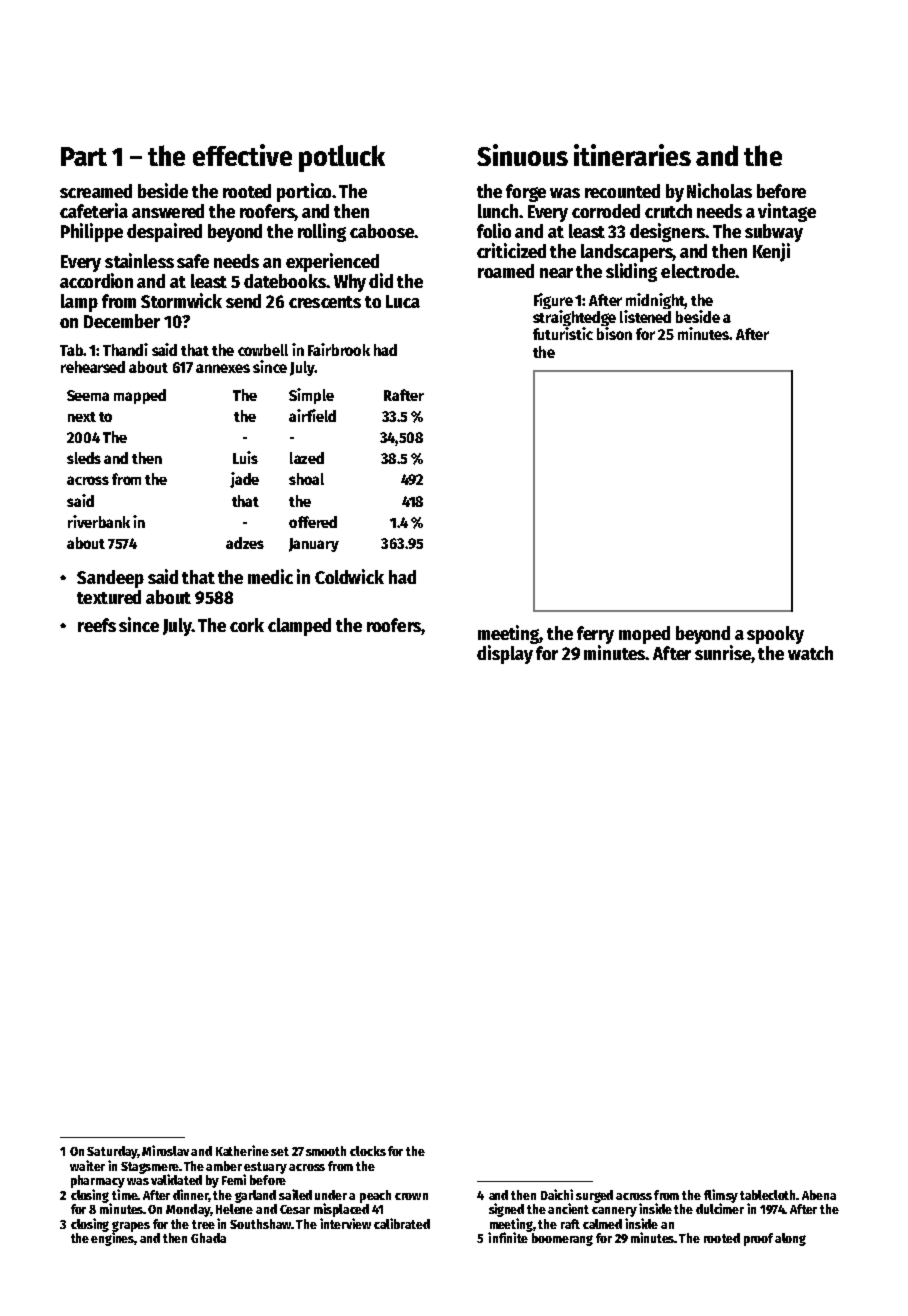 This screenshot has width=908, height=1316. Describe the element at coordinates (775, 635) in the screenshot. I see `spooky` at that location.
